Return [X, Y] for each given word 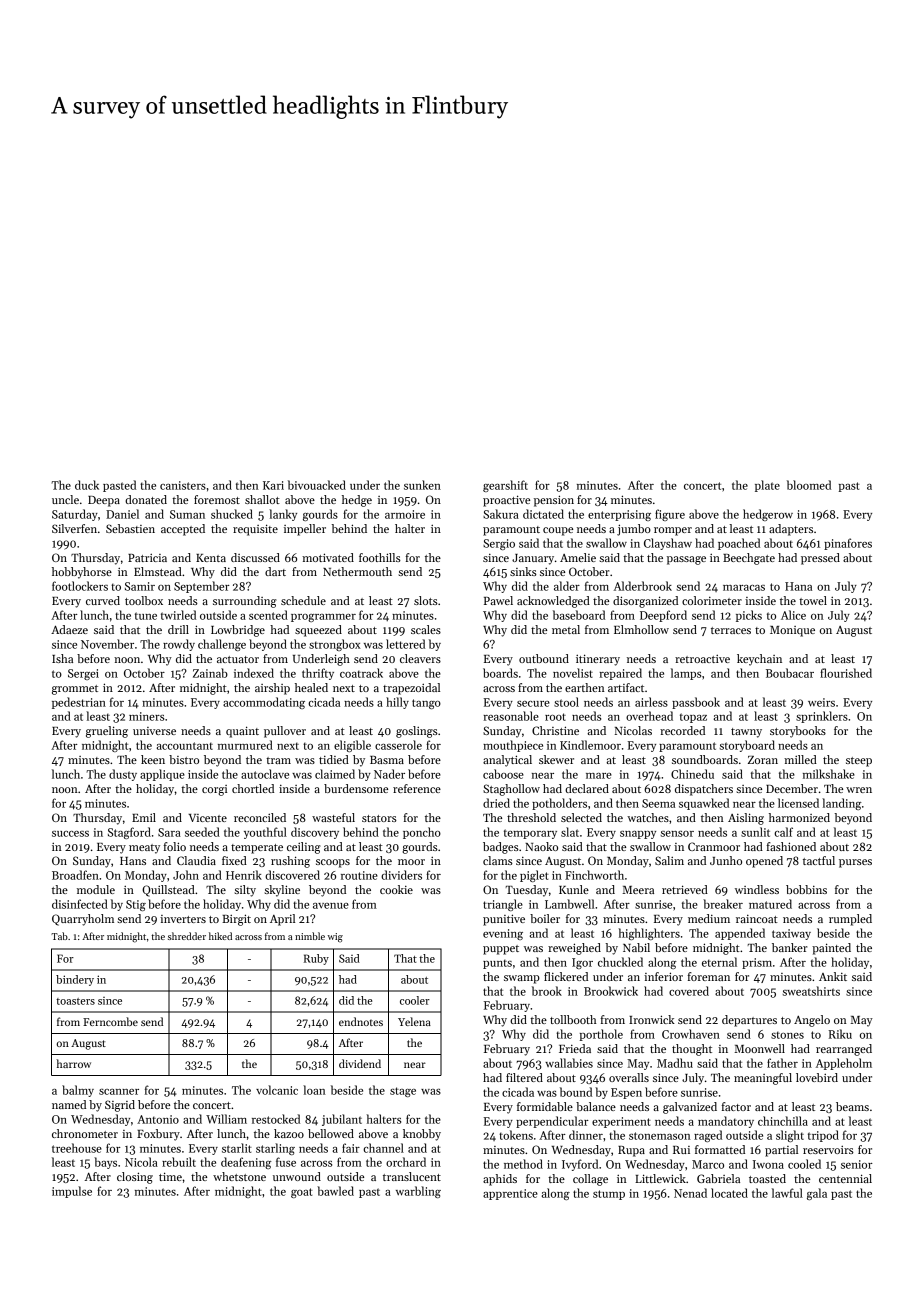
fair [351, 1148]
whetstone [239, 1176]
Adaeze [69, 629]
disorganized [645, 602]
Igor [582, 963]
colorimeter [712, 600]
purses [855, 863]
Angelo [812, 1021]
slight [790, 1136]
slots [426, 600]
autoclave [265, 774]
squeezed [318, 631]
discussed [255, 557]
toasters [75, 1001]
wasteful [333, 817]
